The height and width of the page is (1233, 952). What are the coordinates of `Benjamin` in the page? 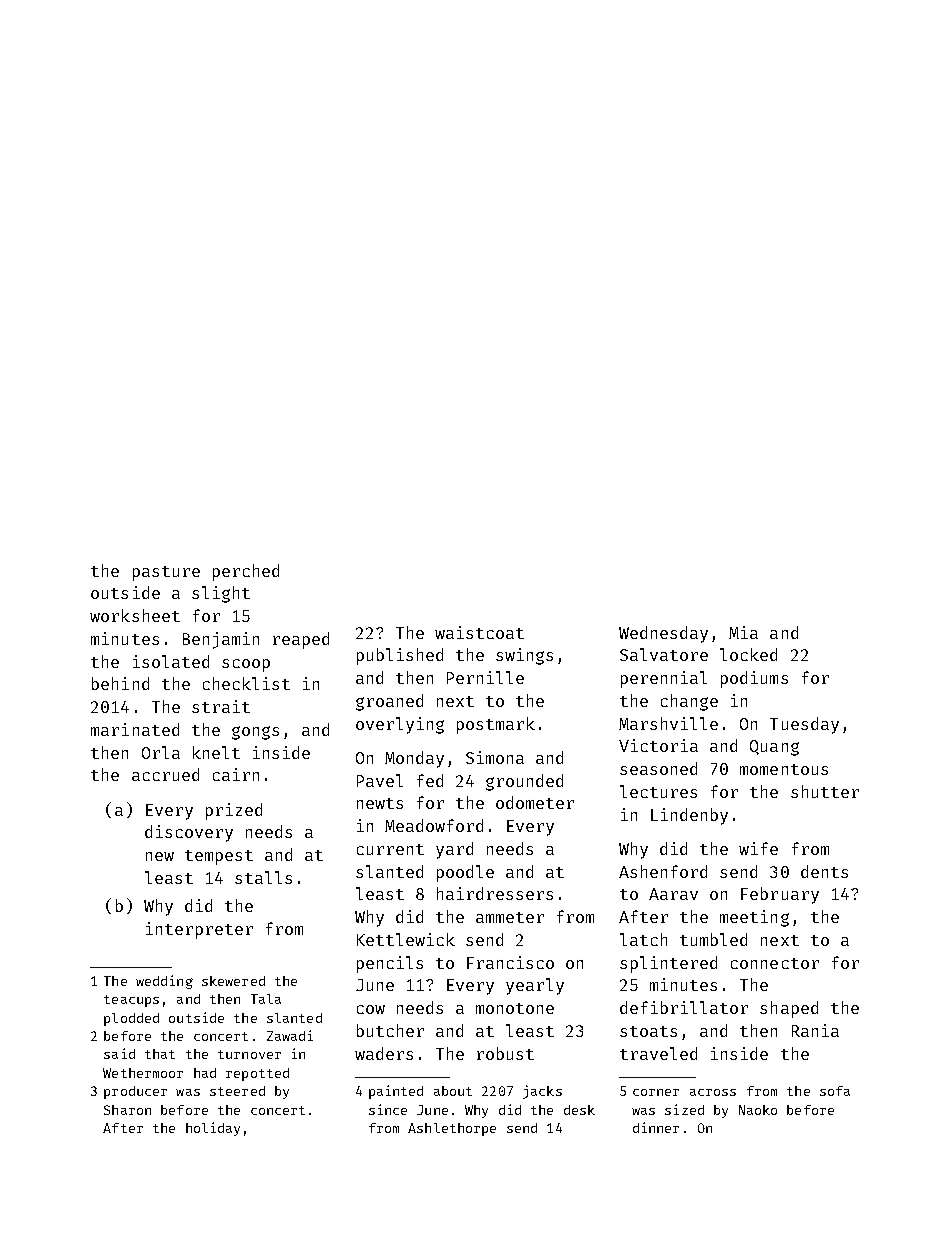 It's located at (221, 640).
